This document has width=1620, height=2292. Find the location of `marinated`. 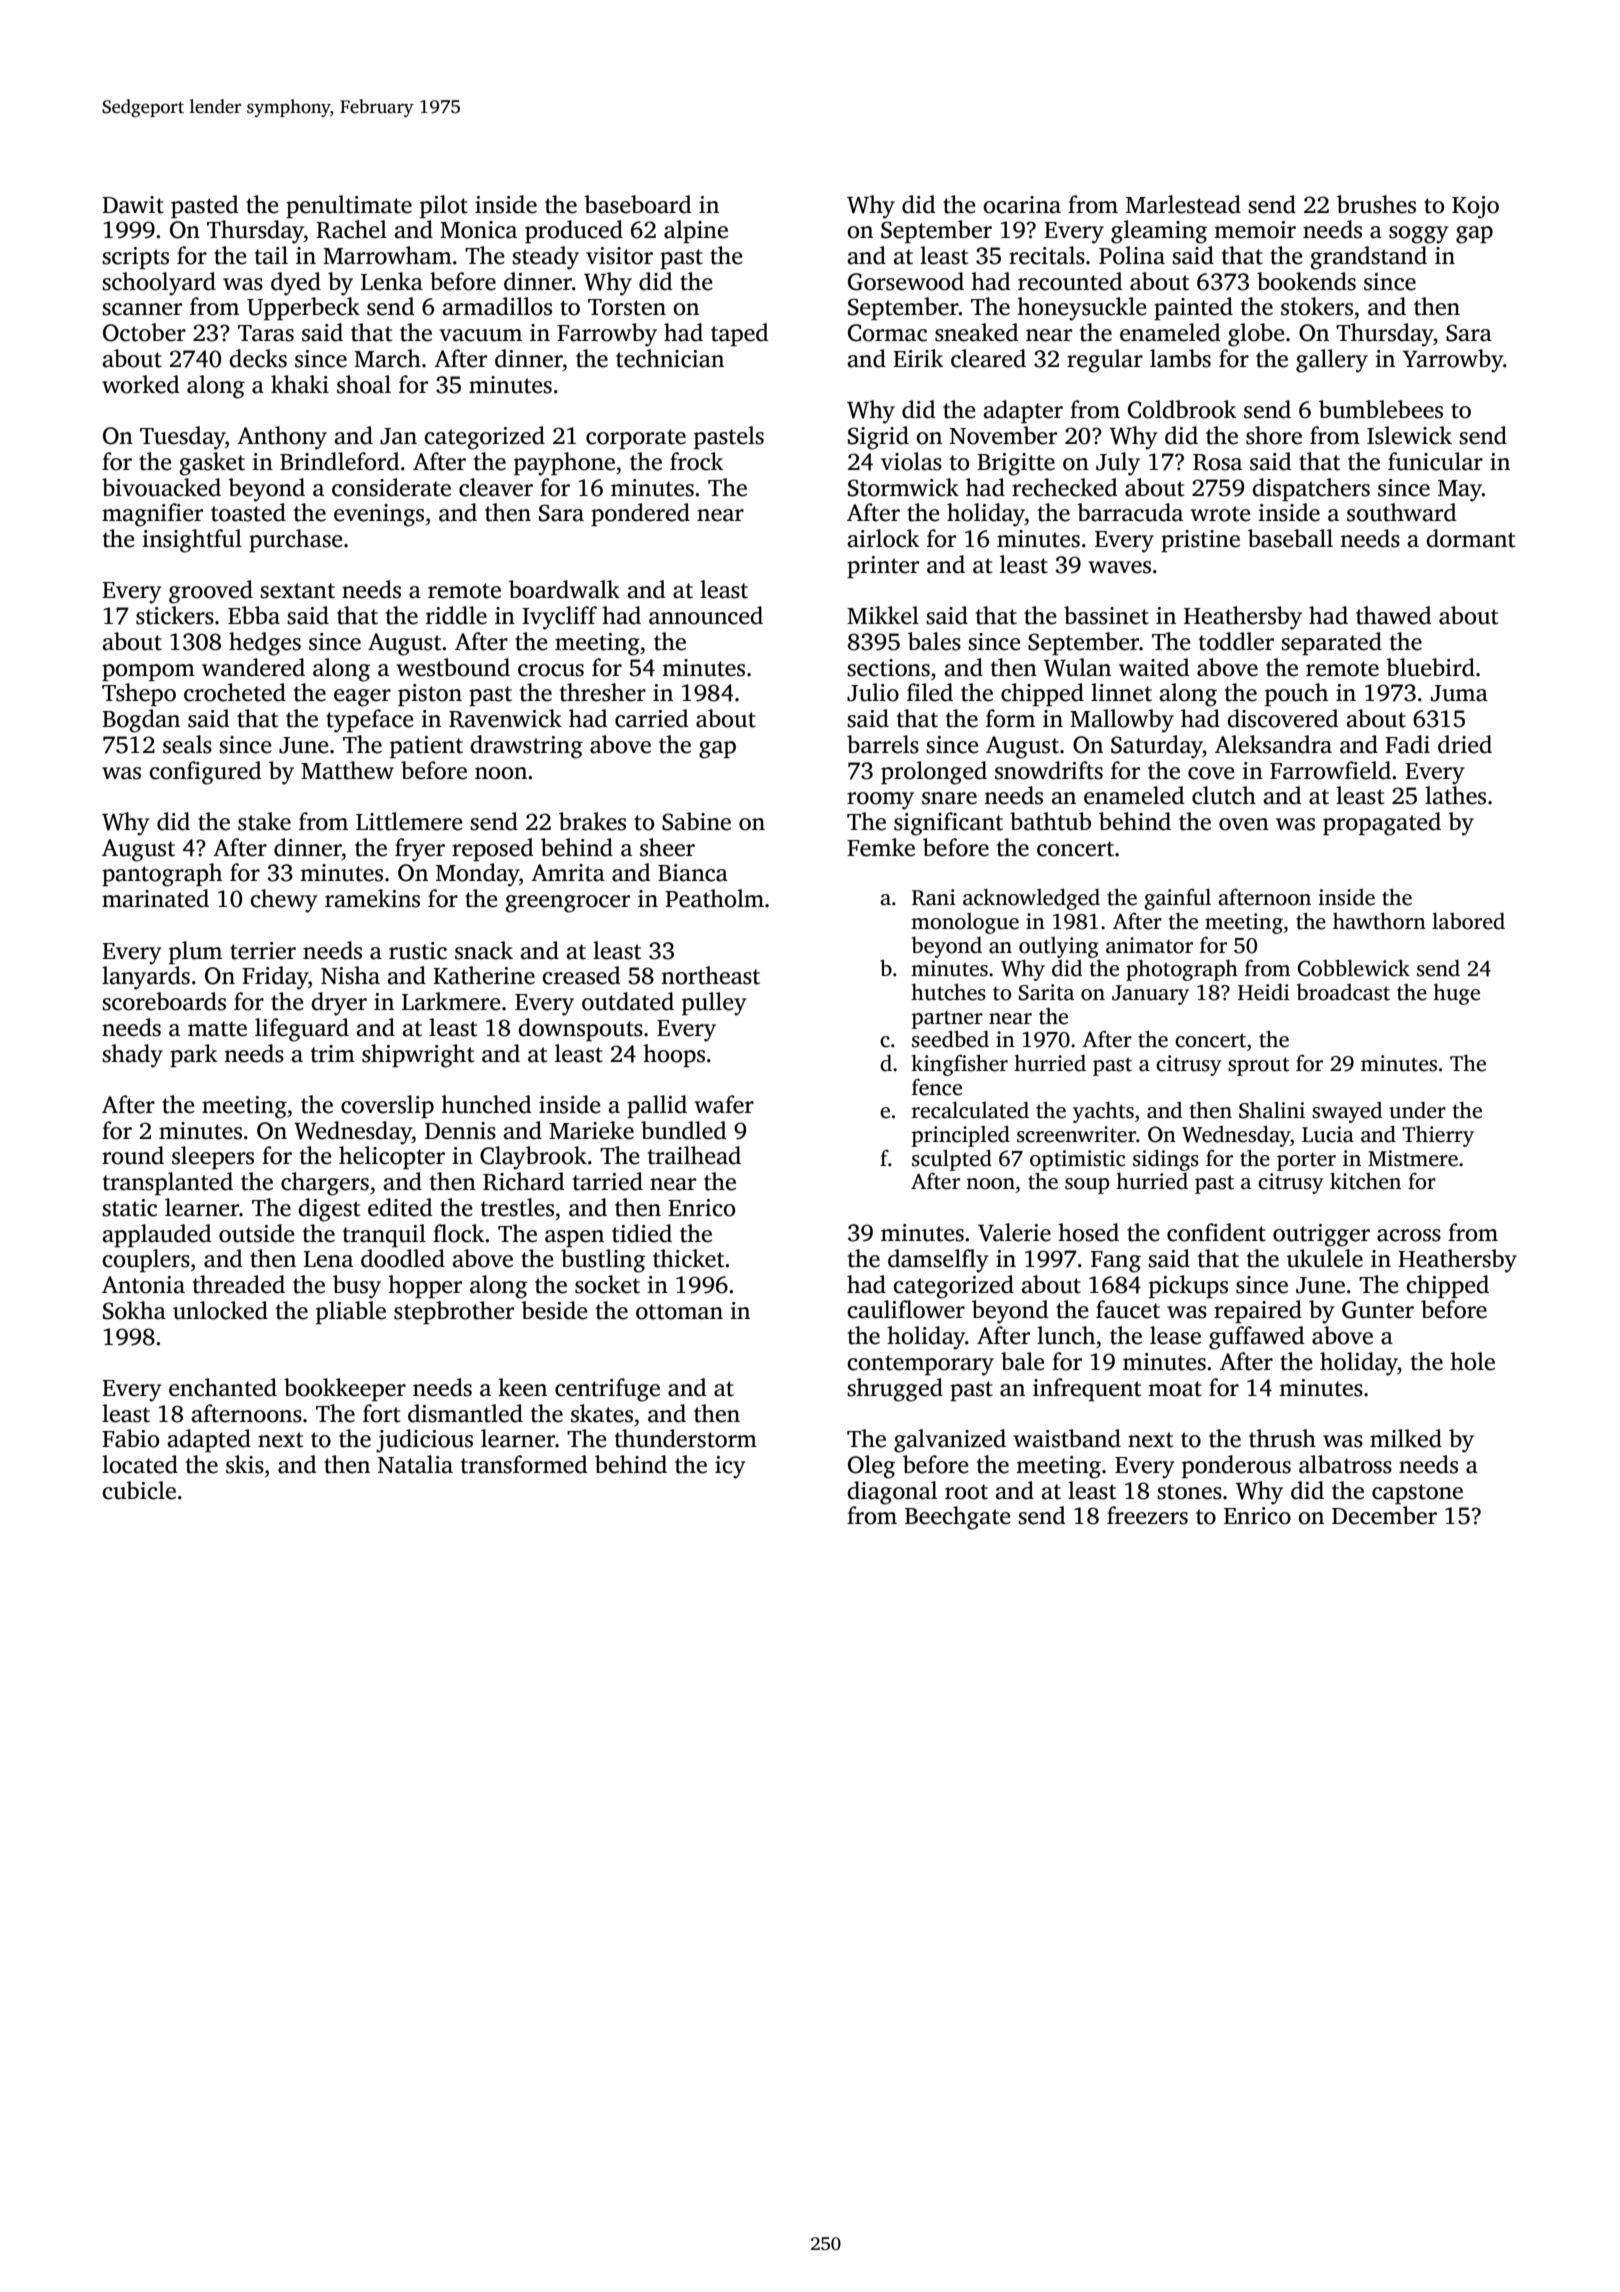

marinated is located at coordinates (155, 898).
